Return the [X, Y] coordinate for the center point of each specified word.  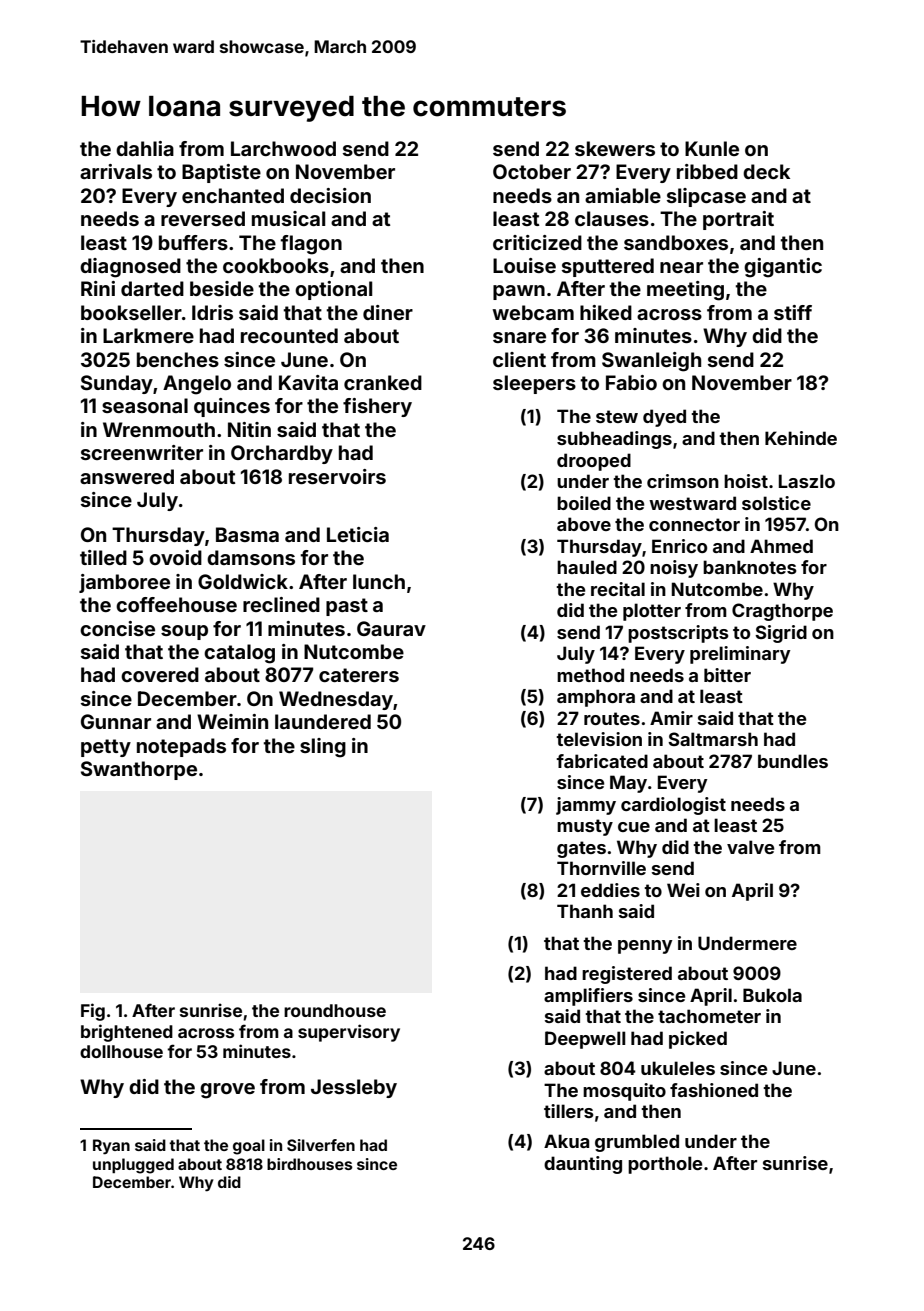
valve [750, 847]
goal [249, 1147]
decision [330, 195]
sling [323, 748]
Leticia [358, 534]
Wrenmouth [159, 429]
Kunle [712, 148]
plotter [652, 612]
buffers [193, 242]
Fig [93, 1012]
